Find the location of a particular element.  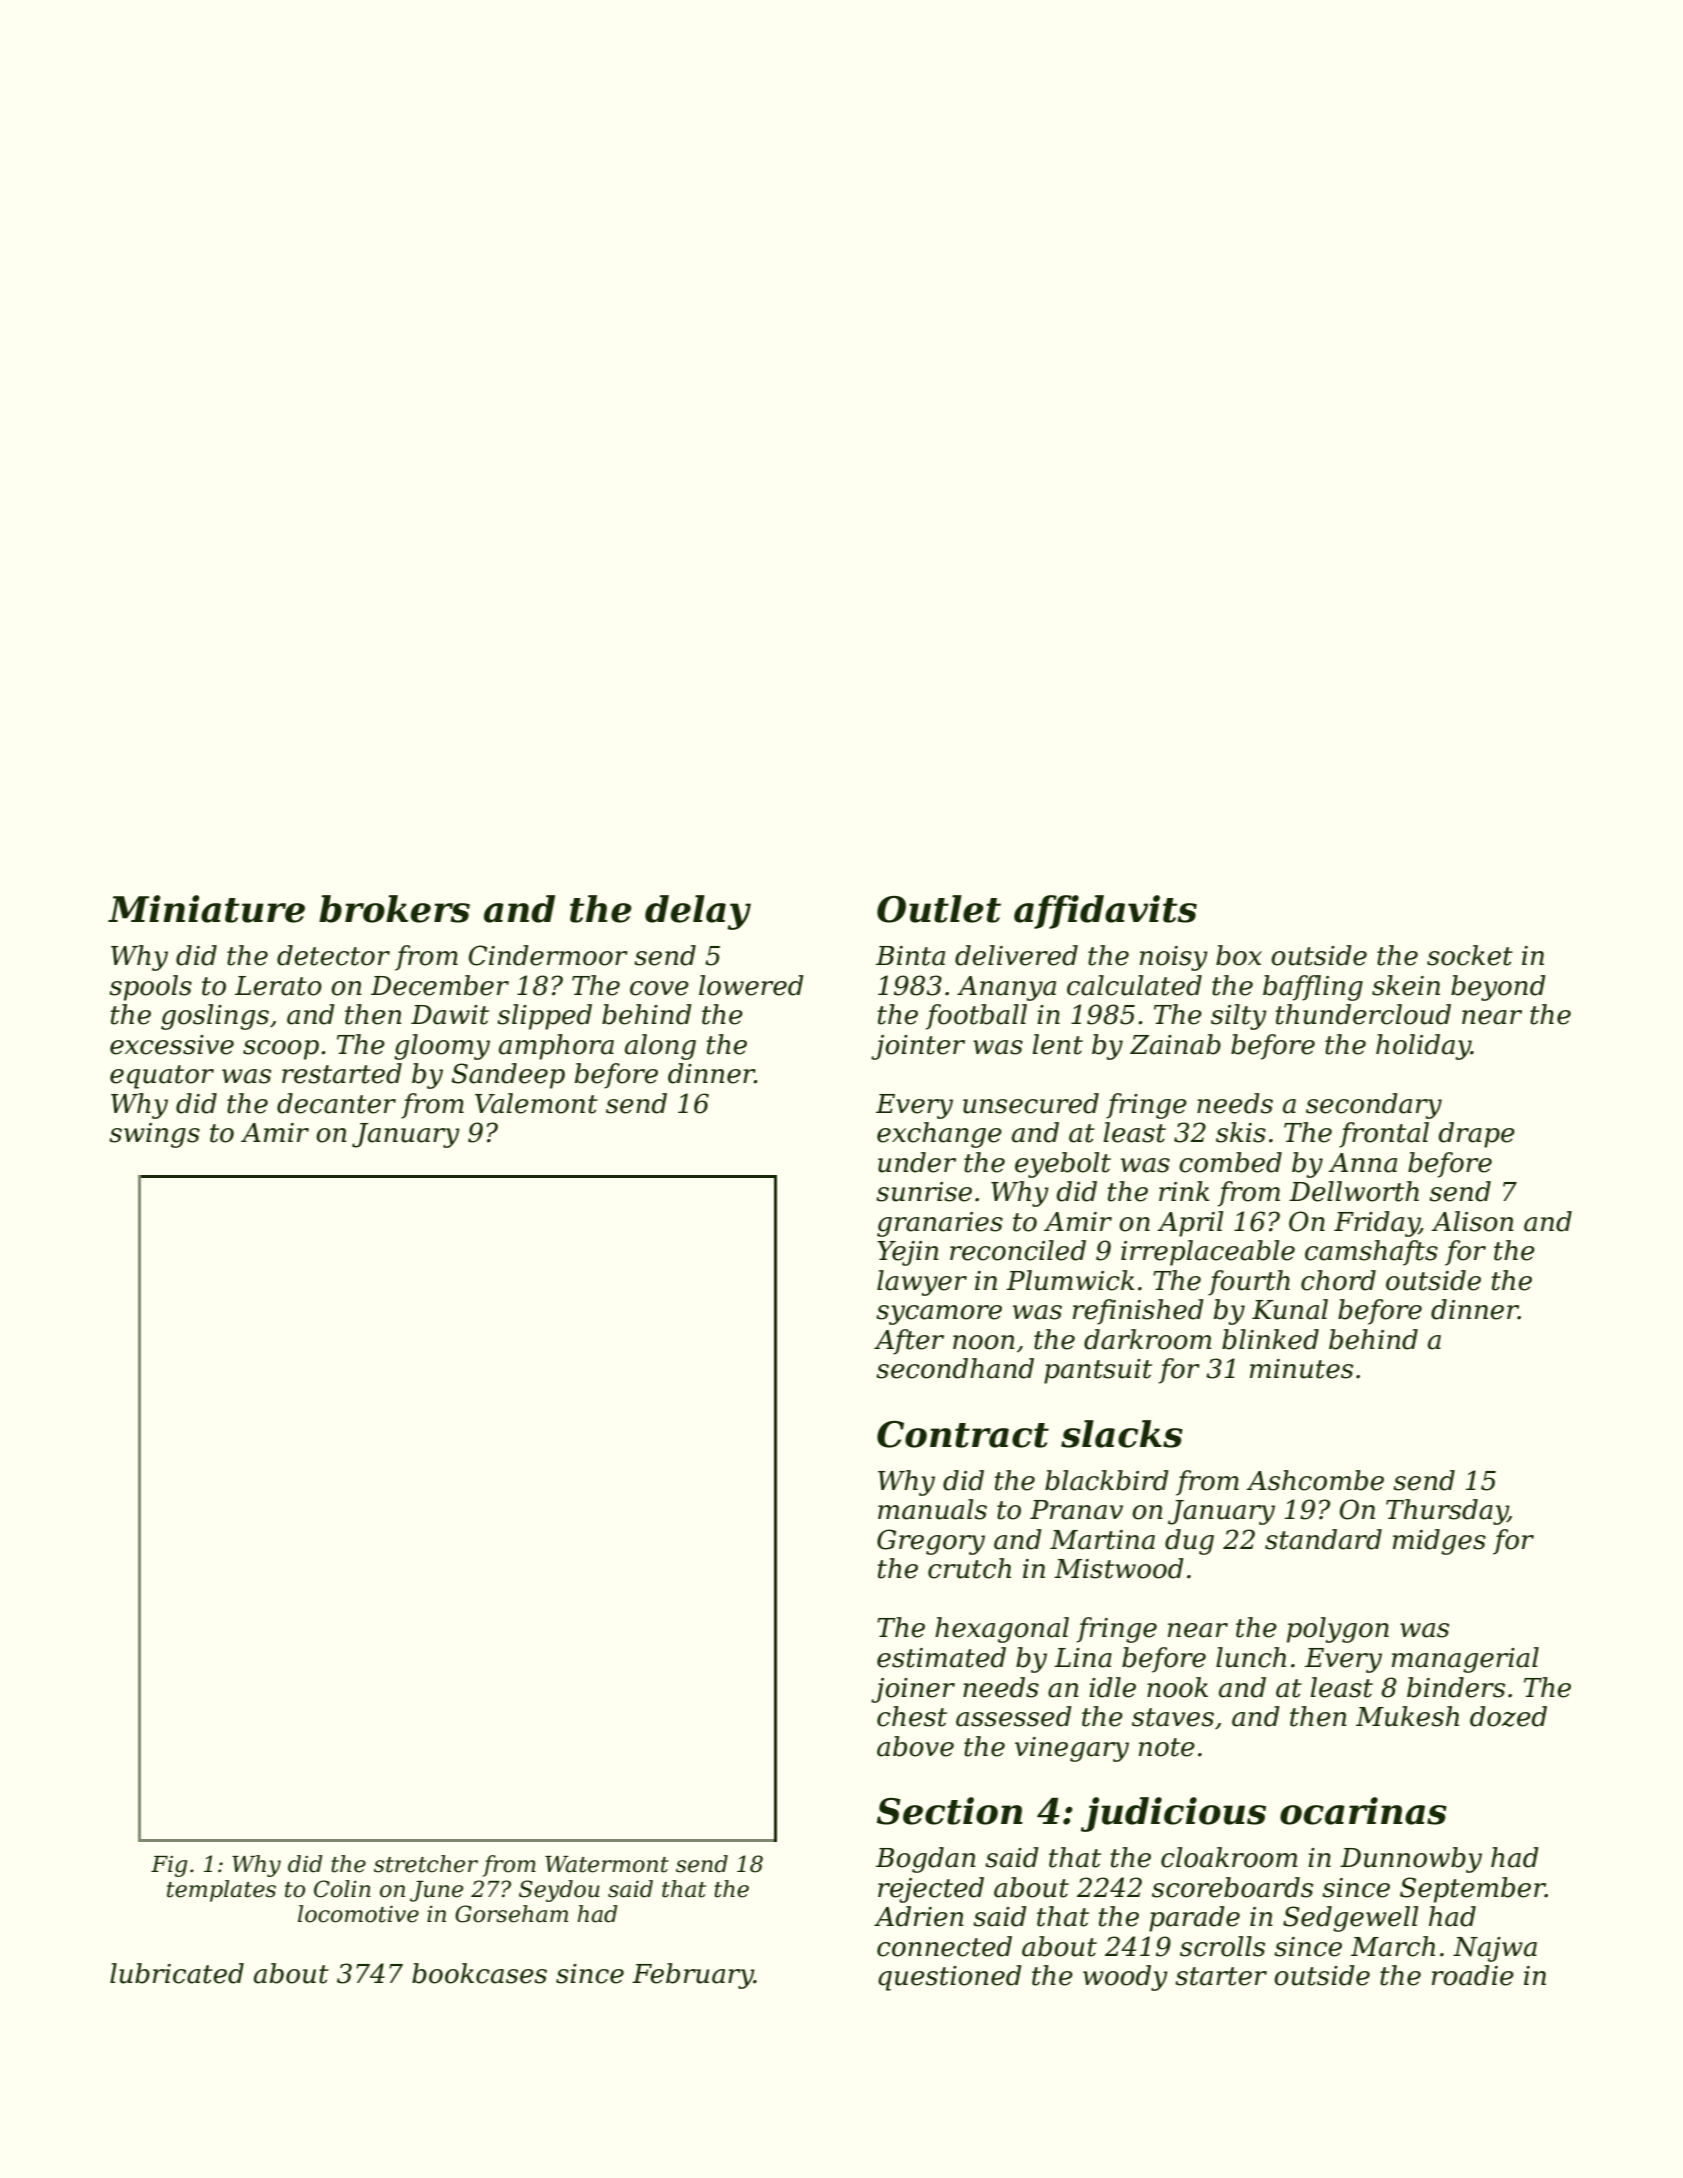

socket is located at coordinates (1470, 955).
